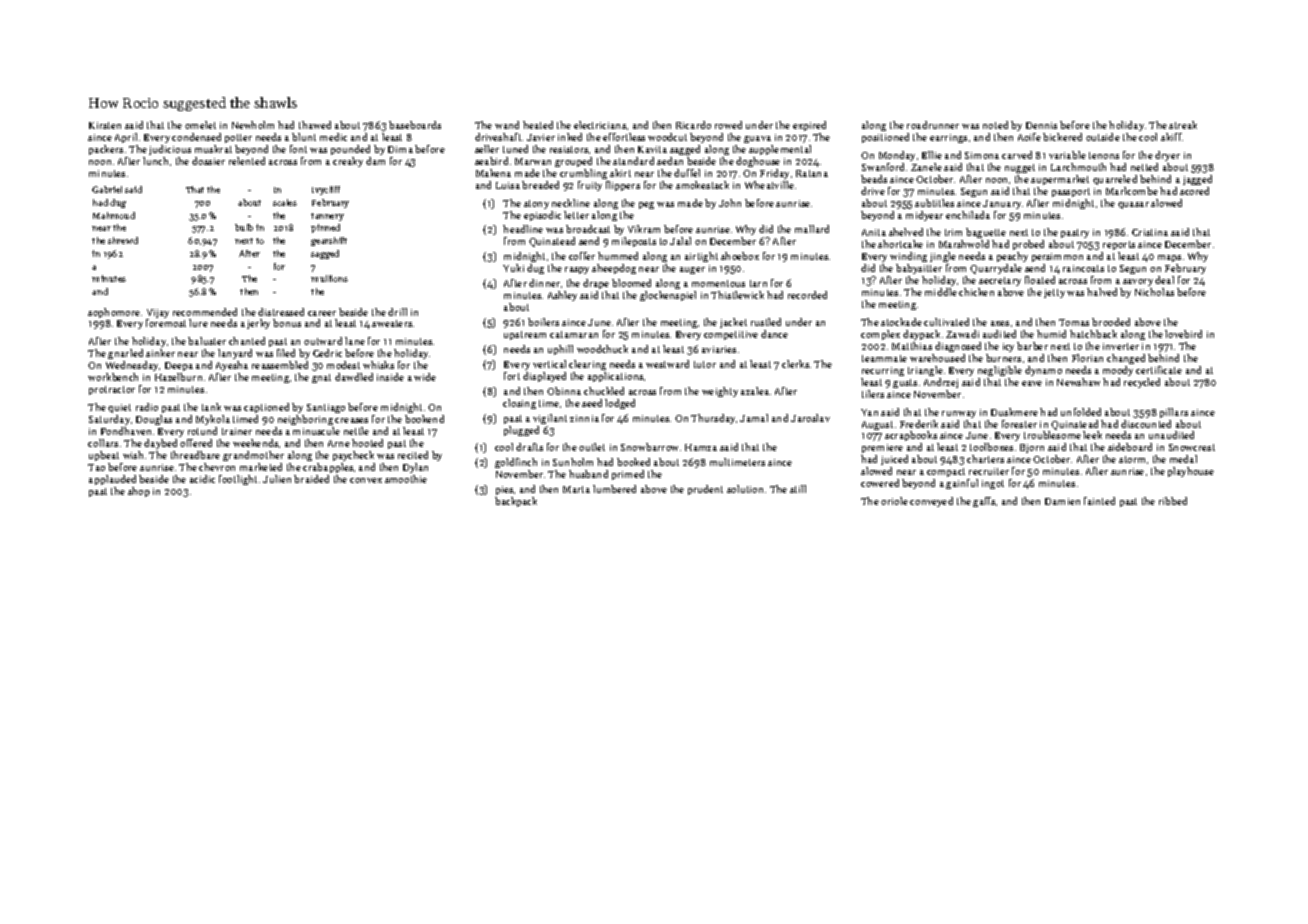 Image resolution: width=1308 pixels, height=924 pixels. Describe the element at coordinates (590, 186) in the page. I see `fruity` at that location.
